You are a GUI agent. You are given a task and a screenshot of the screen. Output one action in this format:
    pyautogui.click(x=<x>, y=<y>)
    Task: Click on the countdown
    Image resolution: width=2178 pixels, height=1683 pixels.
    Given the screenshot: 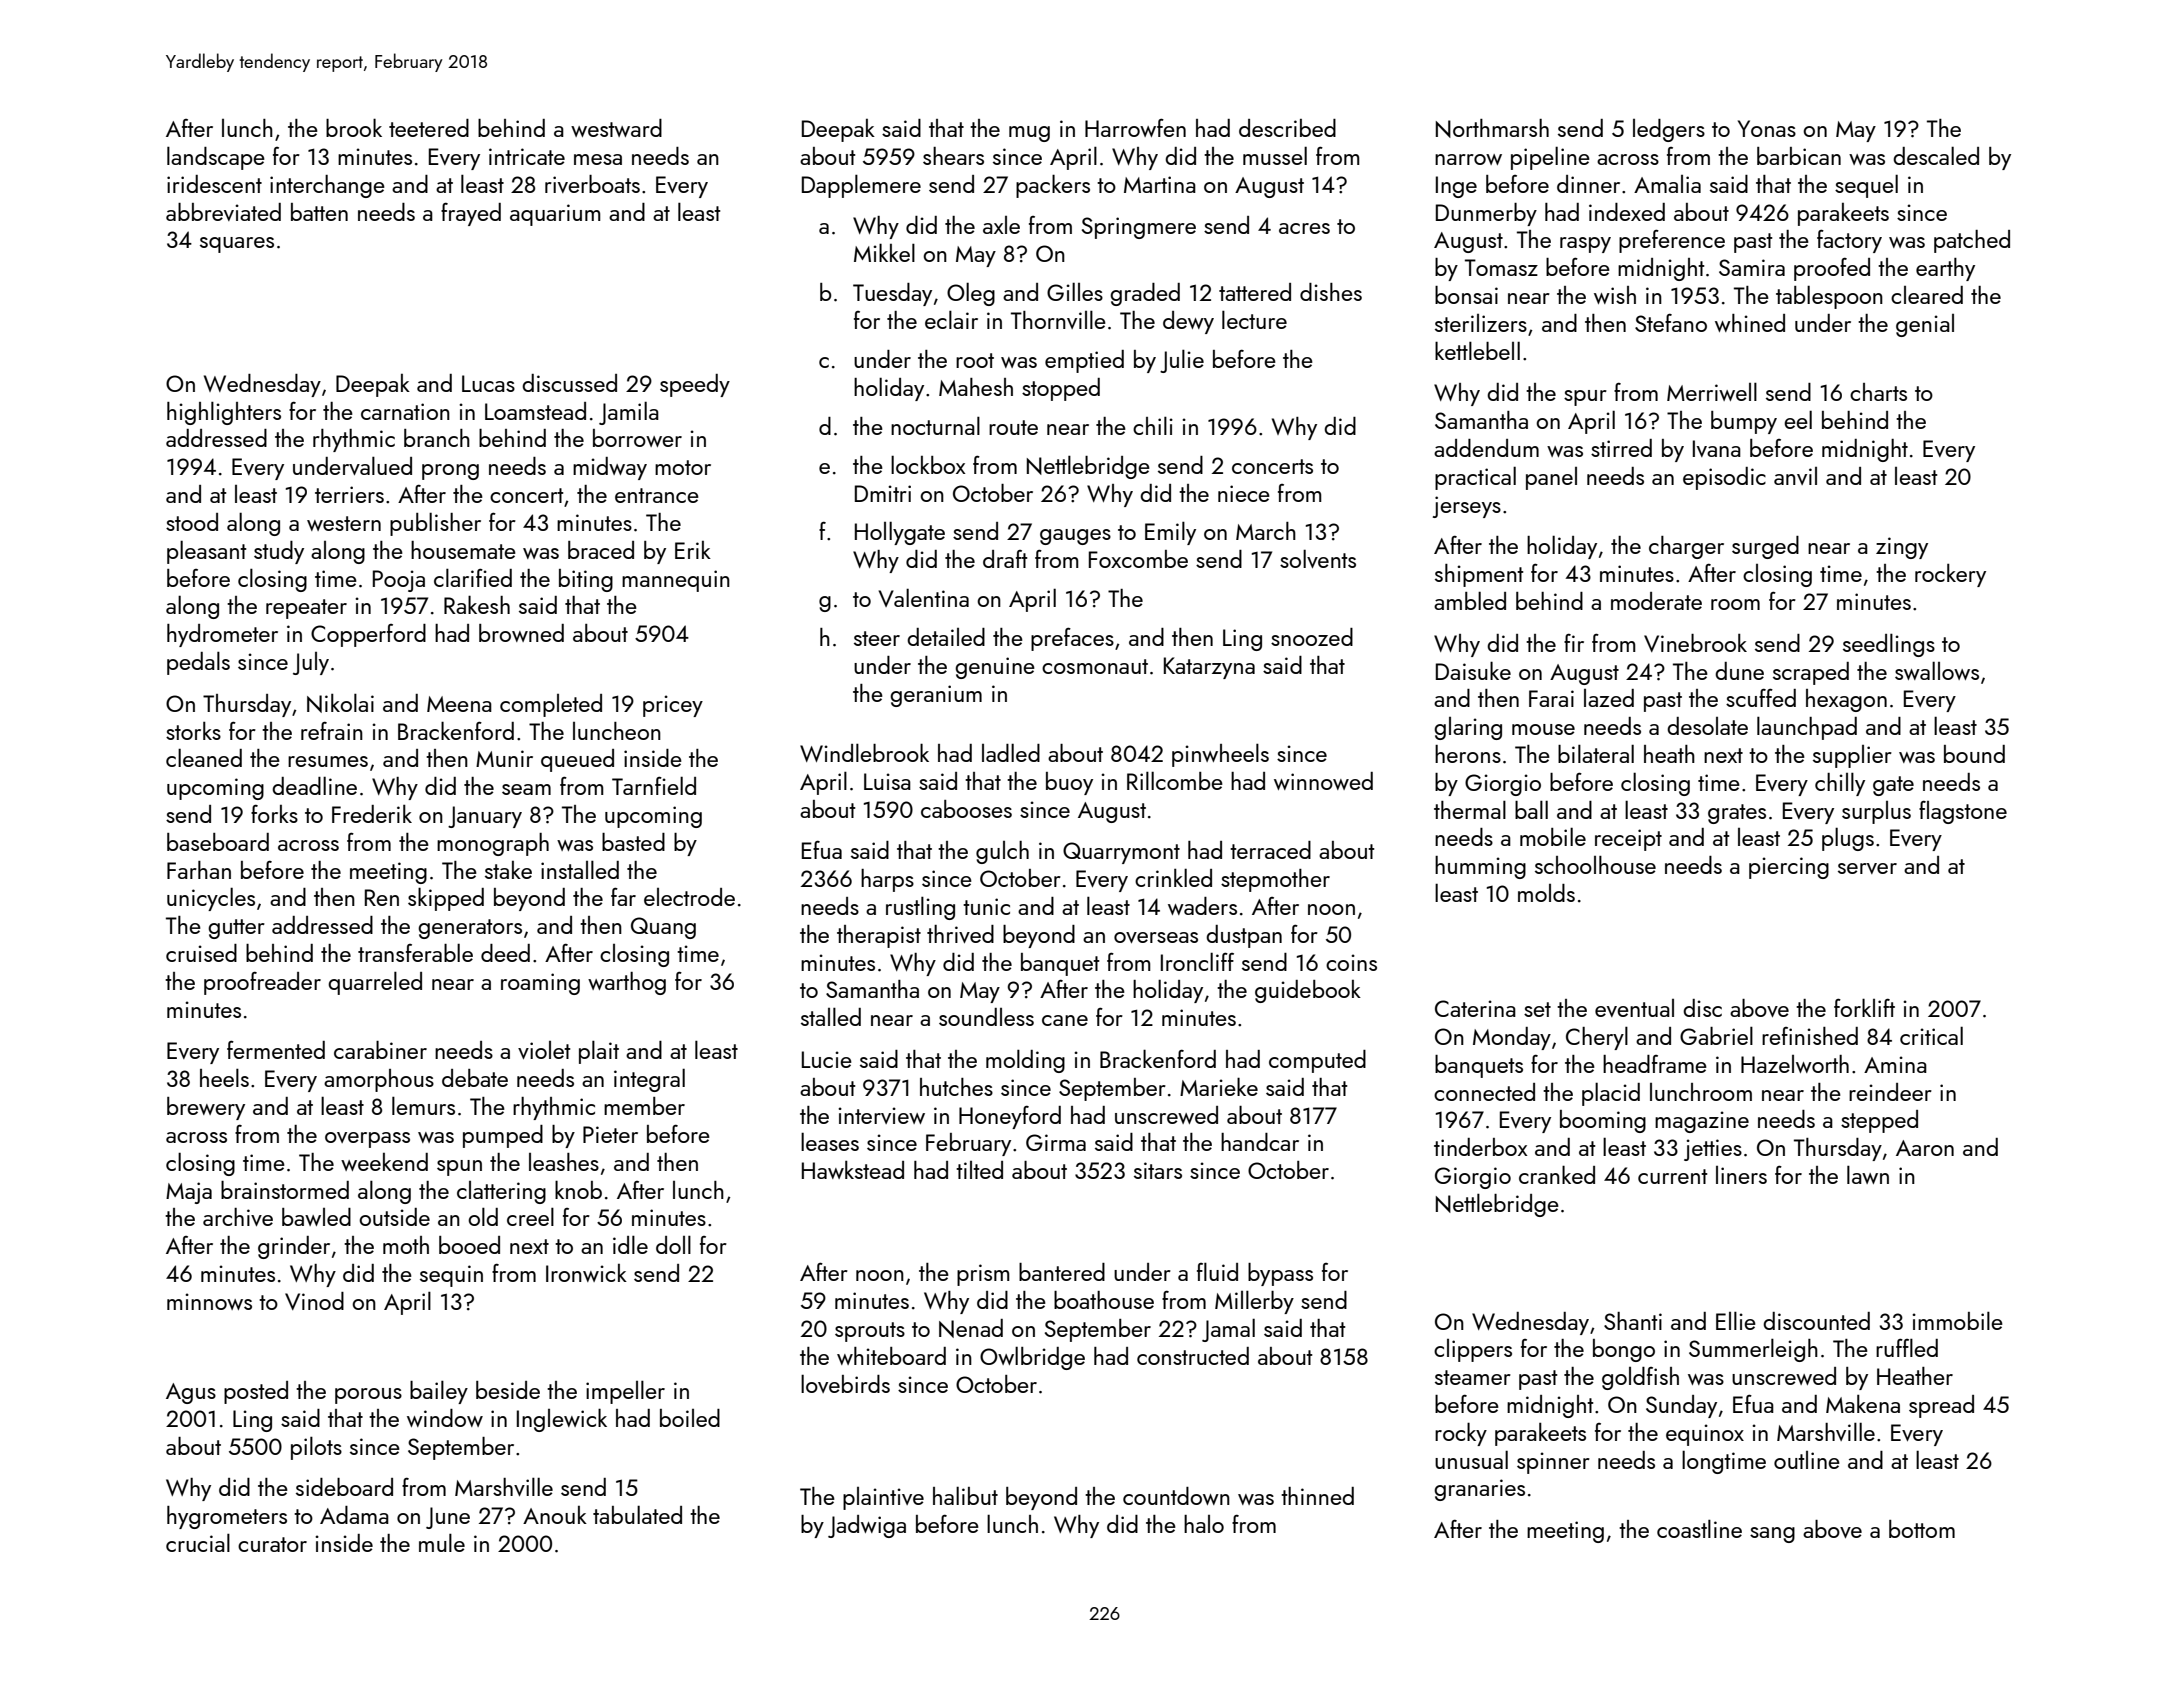 What is the action you would take?
    pyautogui.click(x=1176, y=1496)
